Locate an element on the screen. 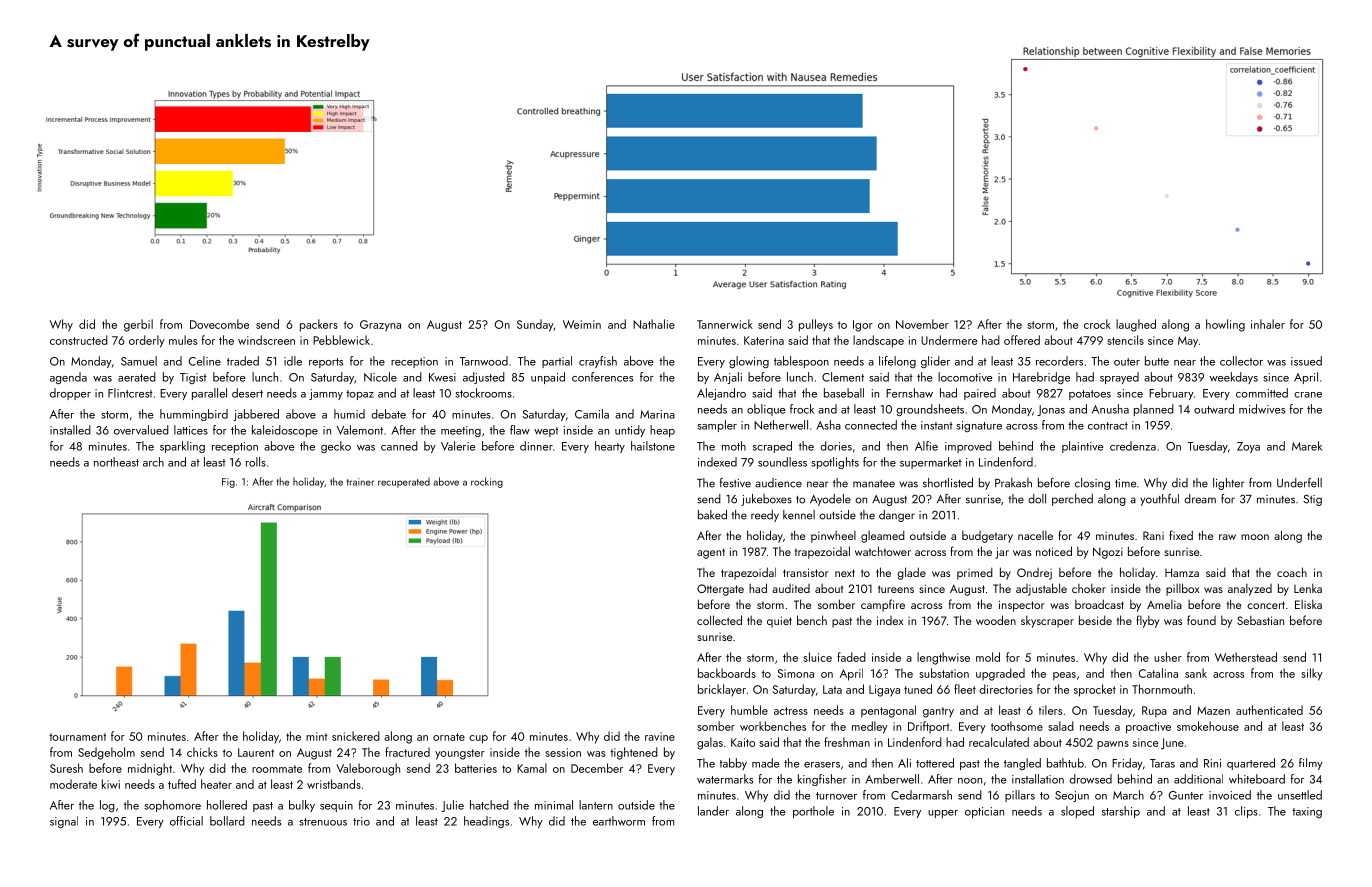  ornate is located at coordinates (449, 737).
